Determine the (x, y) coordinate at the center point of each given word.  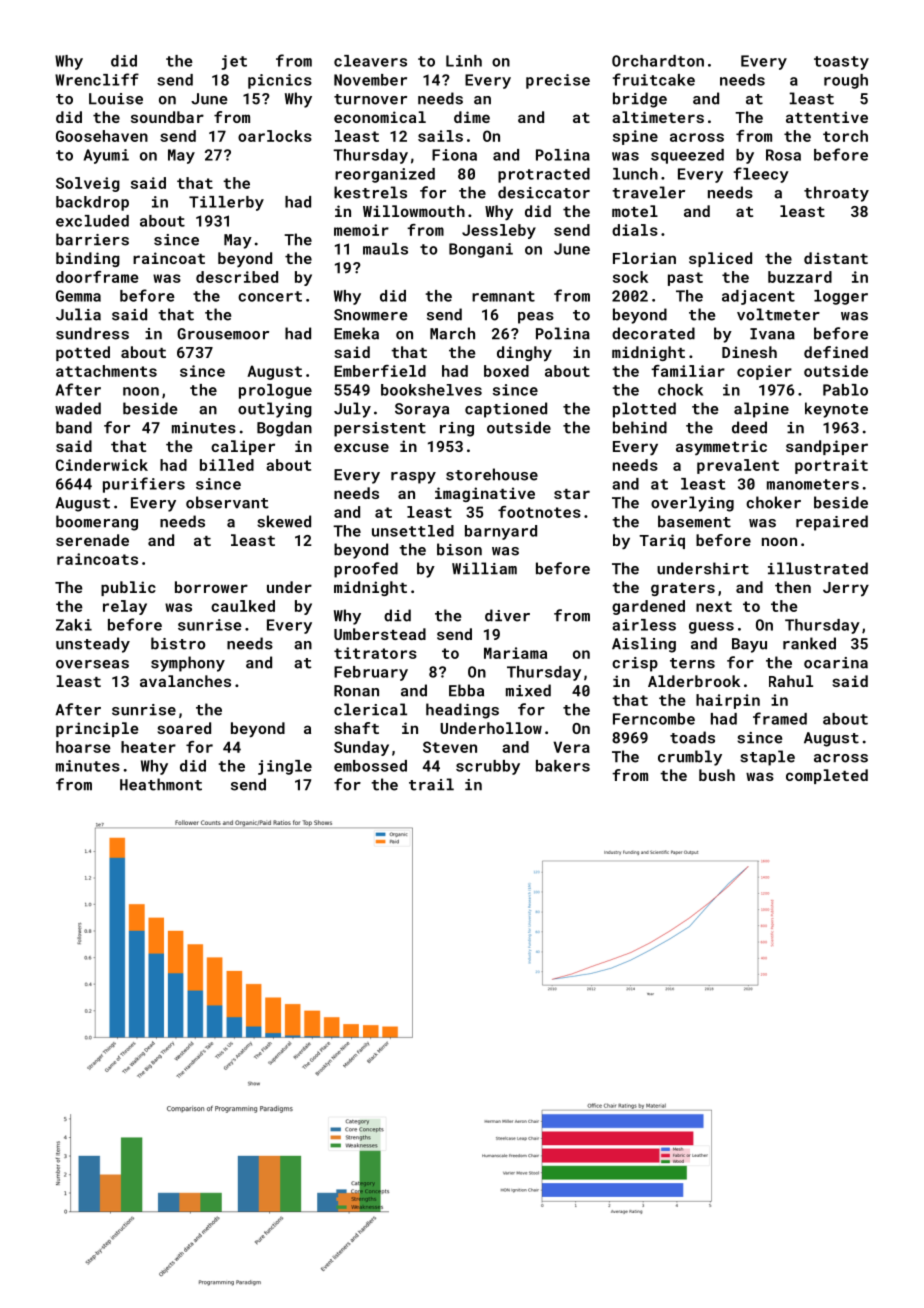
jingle (285, 767)
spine (635, 137)
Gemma (78, 296)
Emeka (356, 333)
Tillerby (226, 203)
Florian (644, 258)
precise (558, 81)
